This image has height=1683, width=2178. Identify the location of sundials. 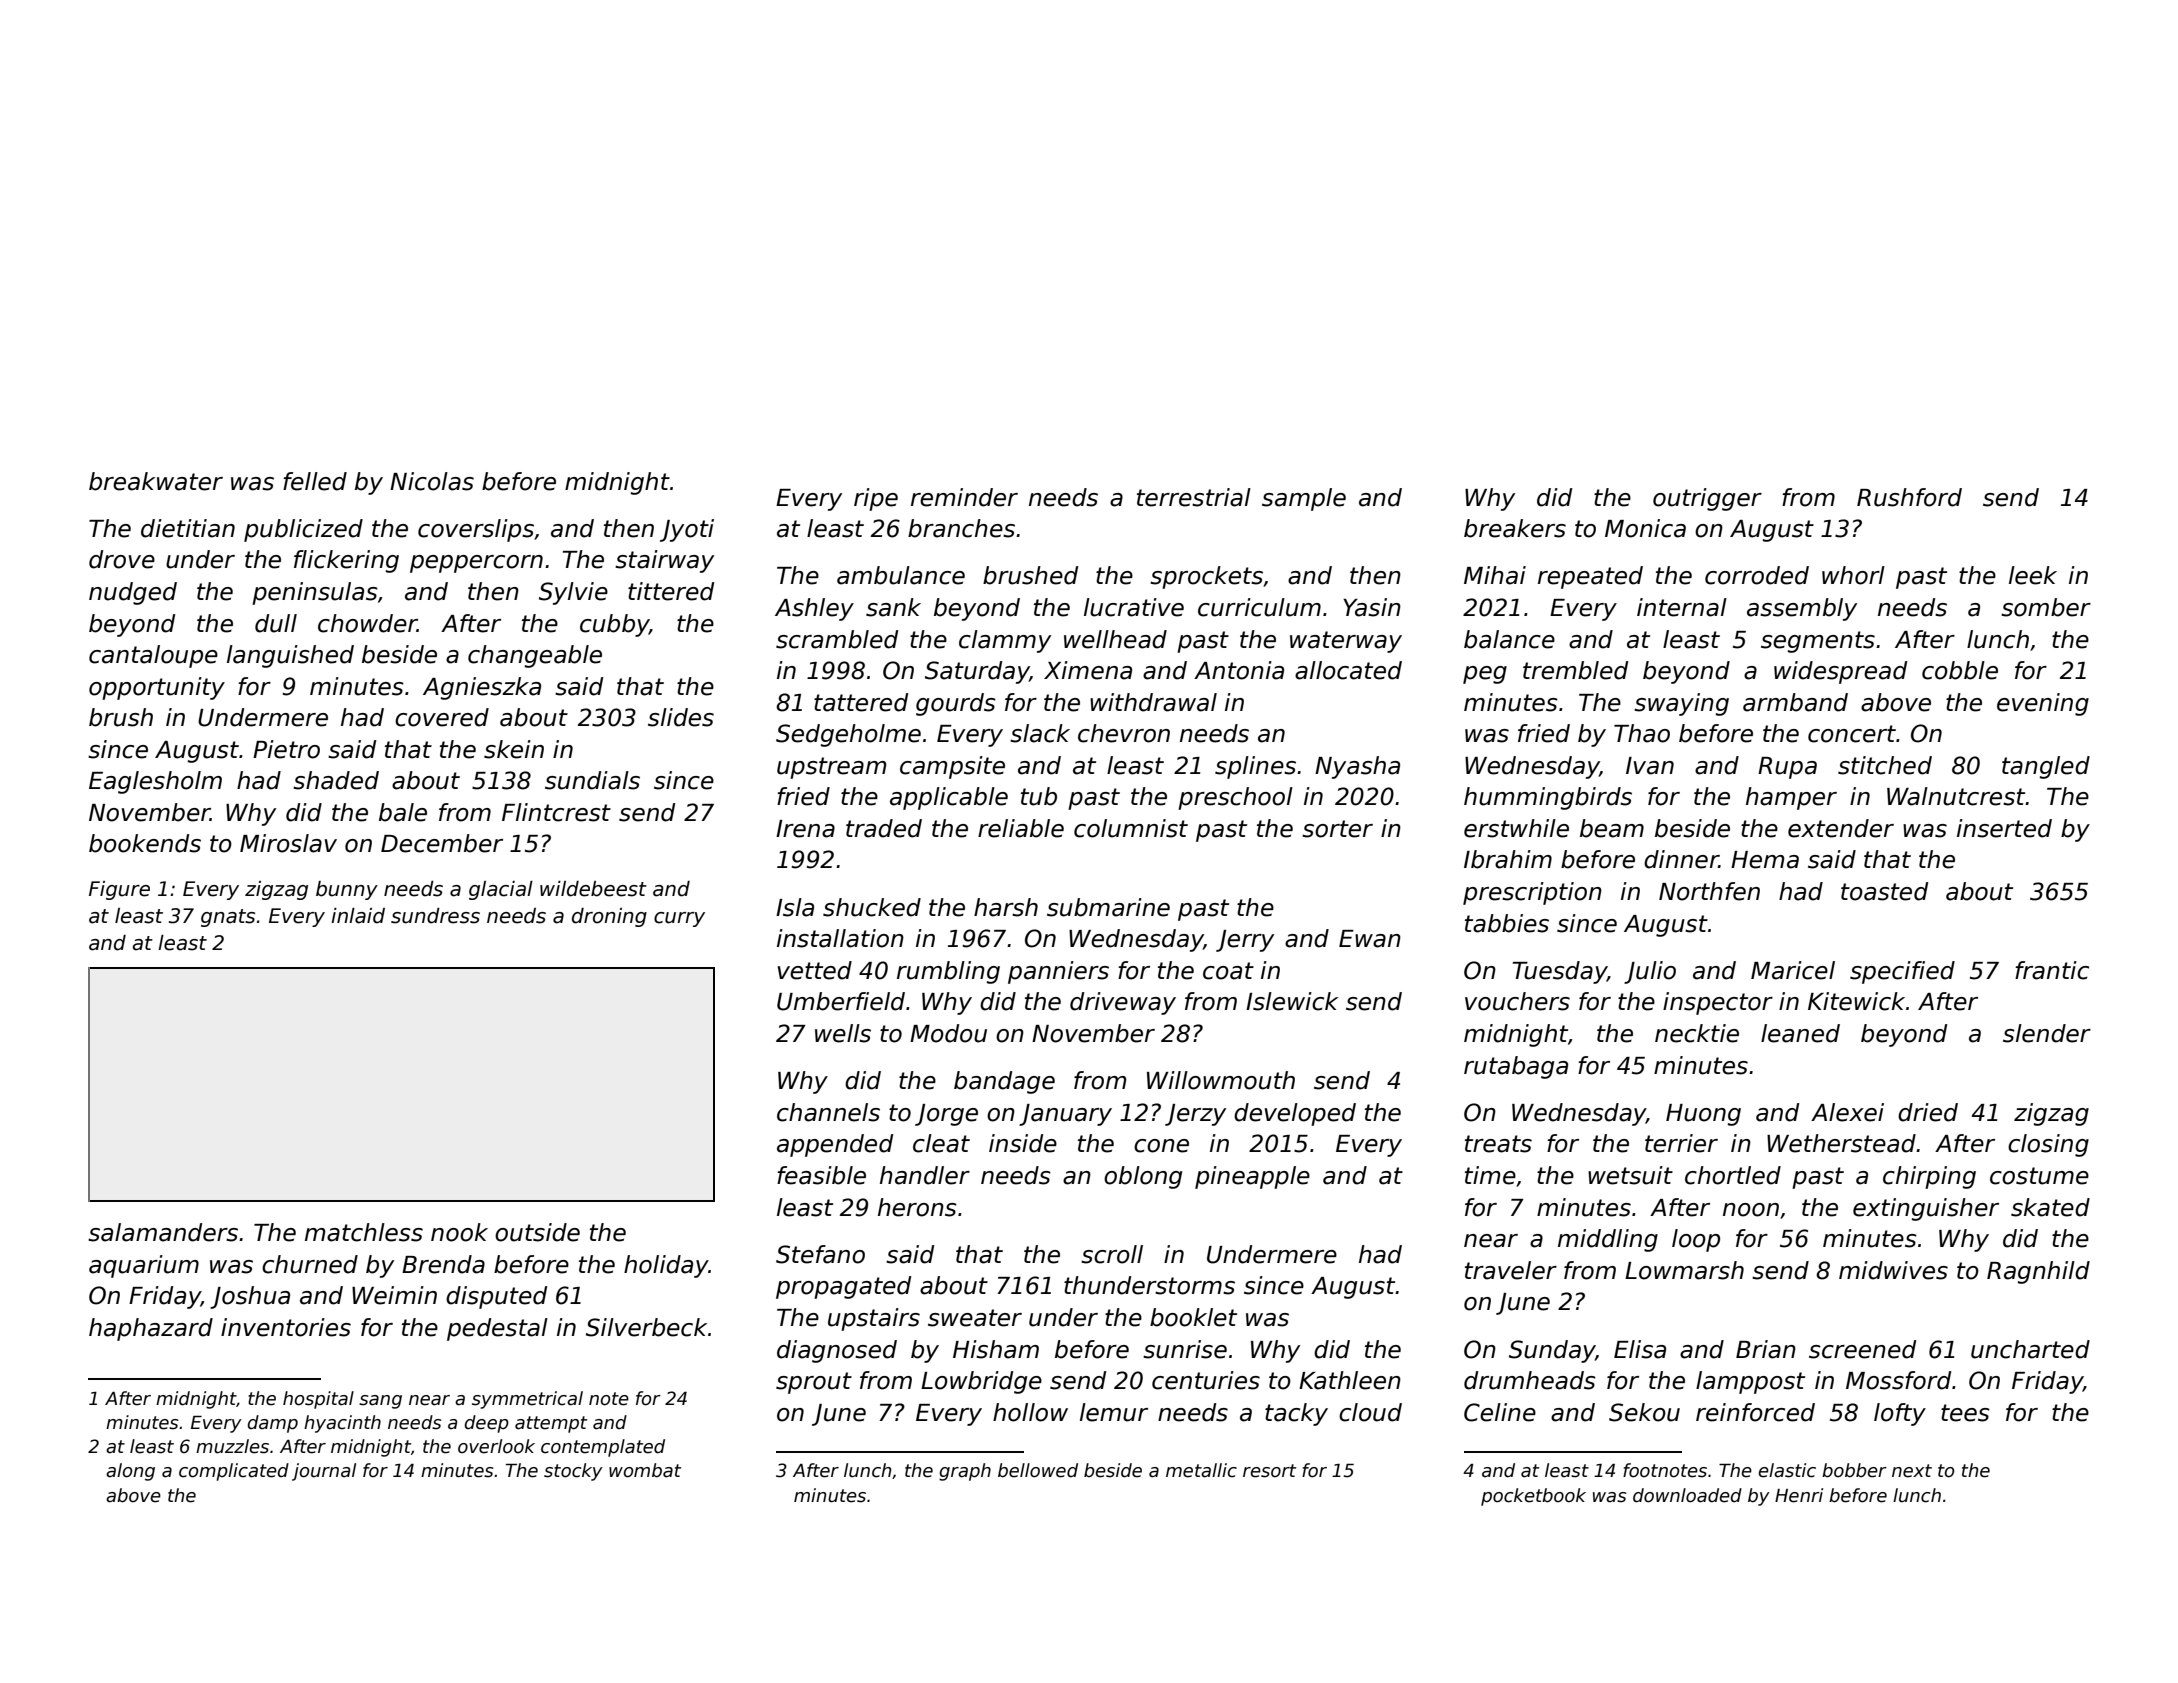
(592, 780).
